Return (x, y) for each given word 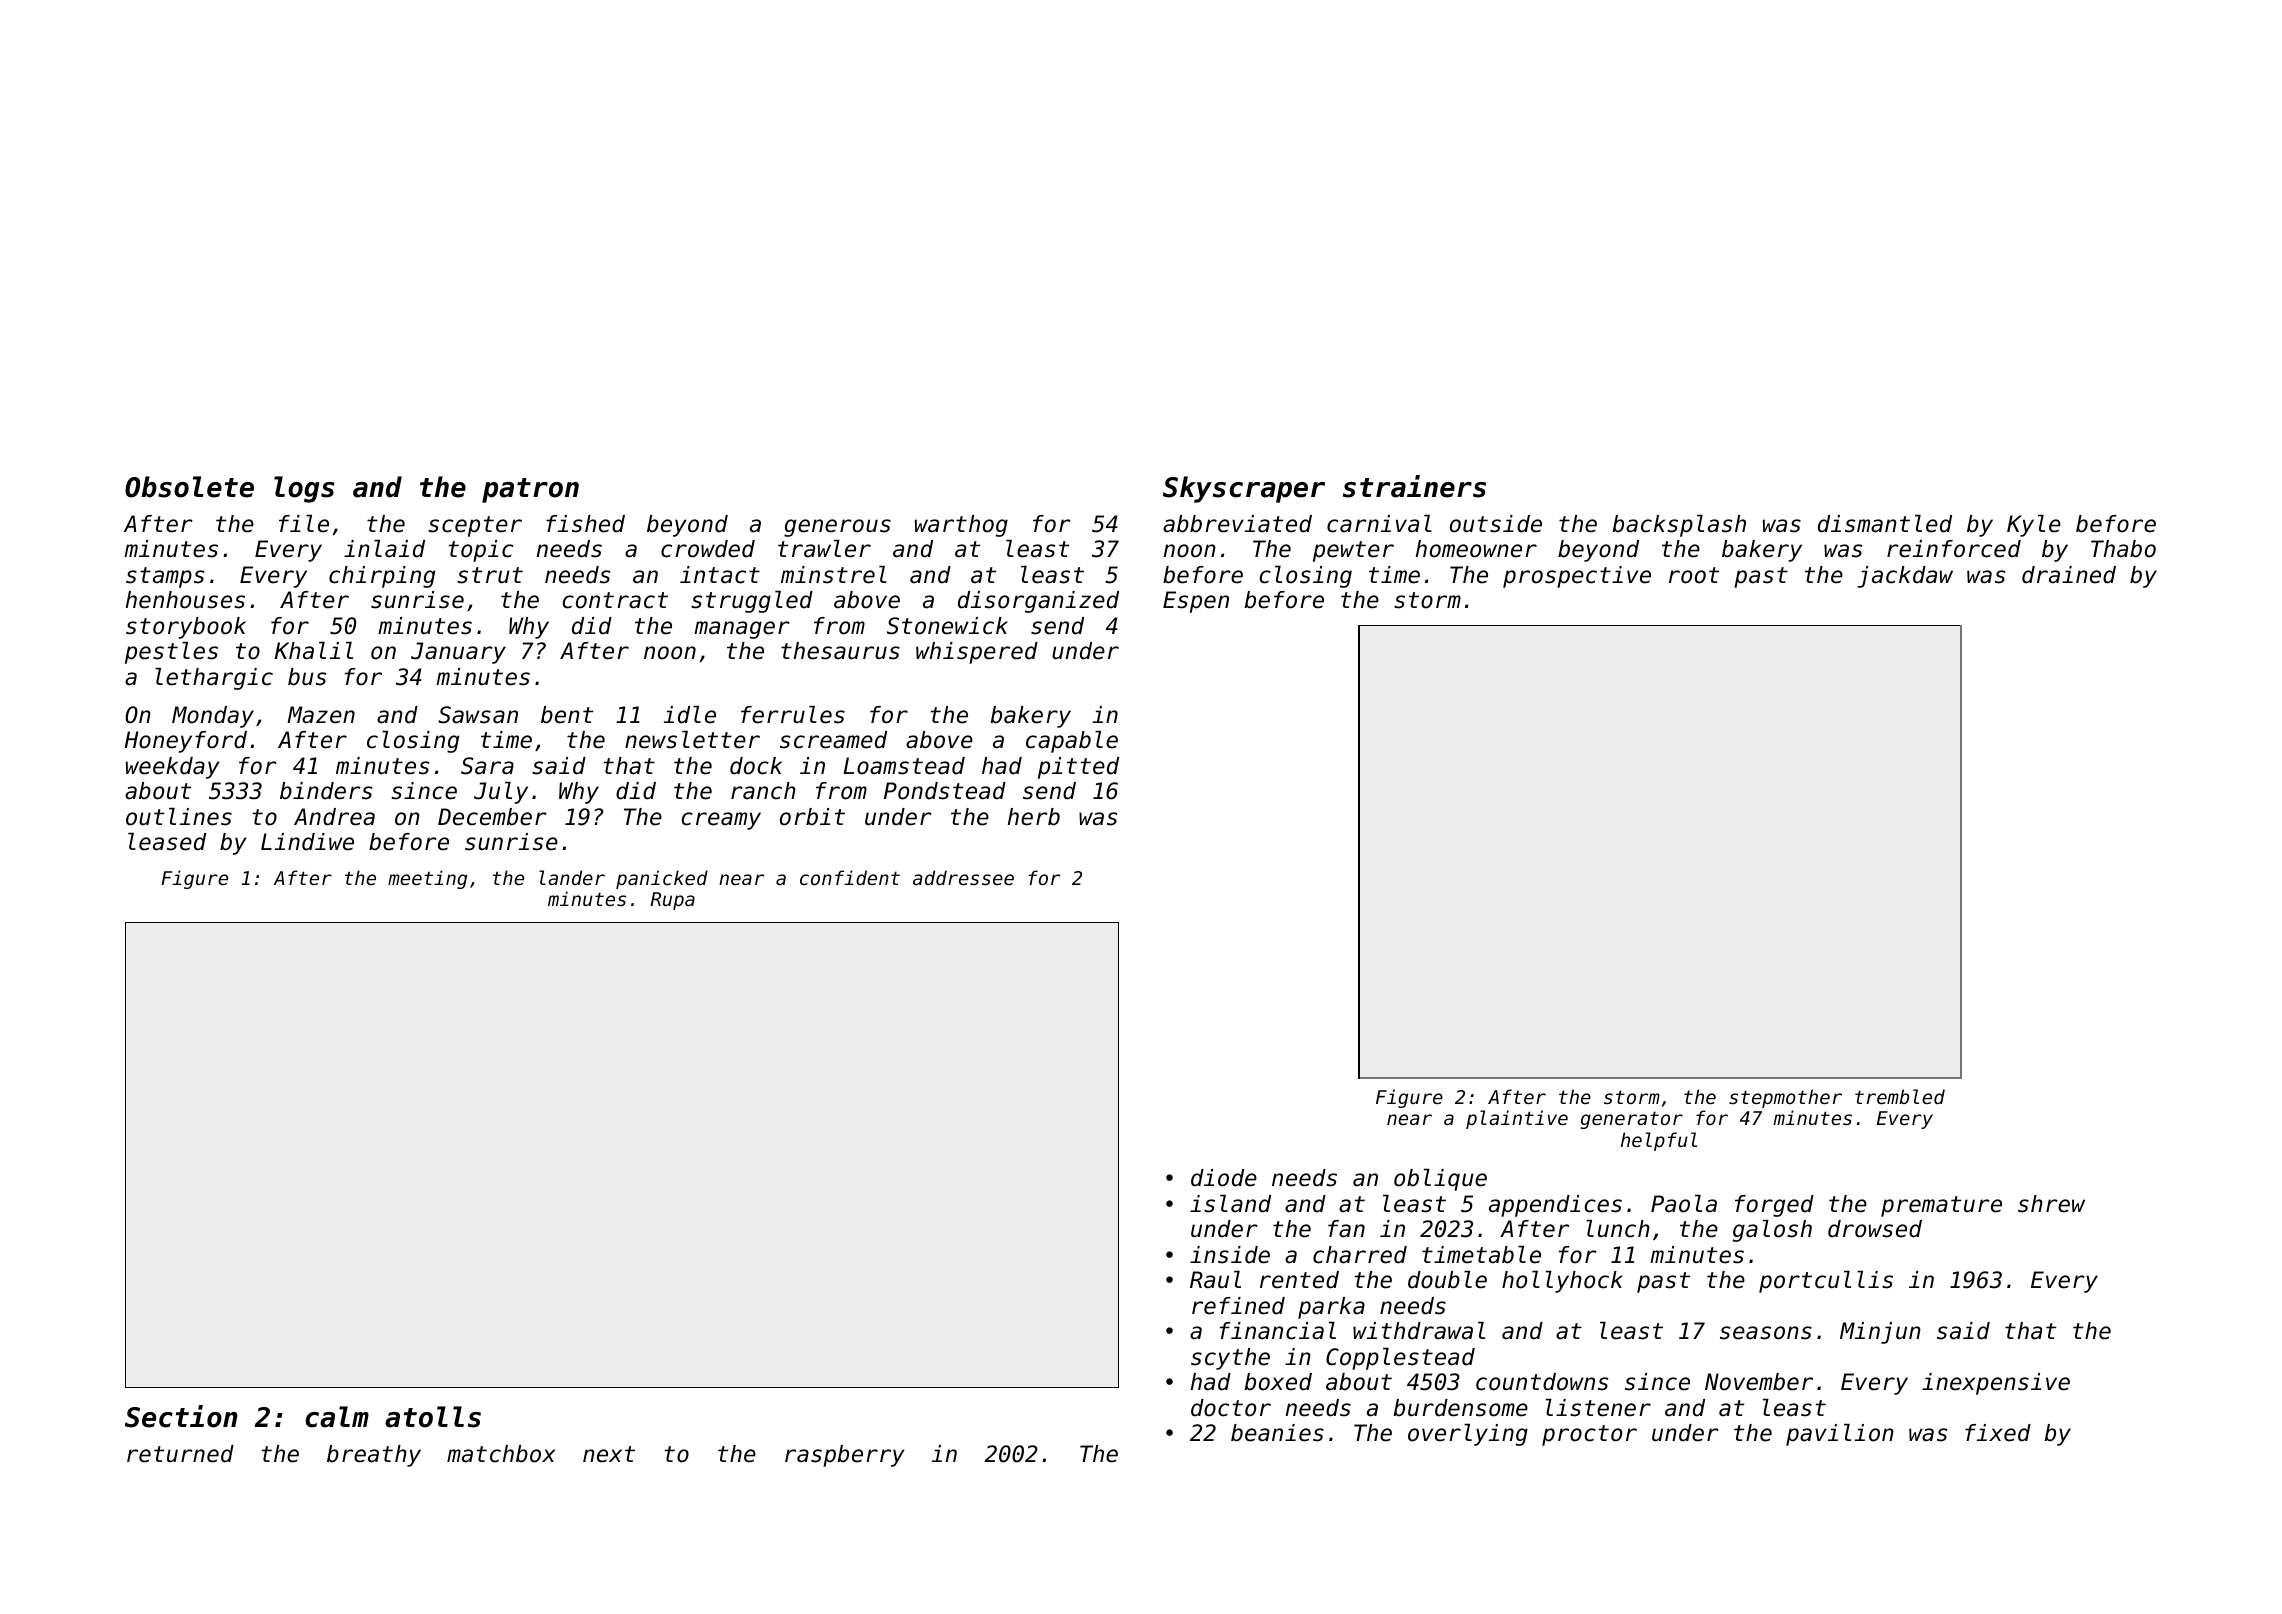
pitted (1078, 768)
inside (1230, 1255)
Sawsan (478, 715)
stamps (165, 577)
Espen (1196, 602)
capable (1072, 742)
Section (181, 1416)
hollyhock (1562, 1282)
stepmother (1785, 1098)
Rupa (672, 901)
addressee (963, 877)
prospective (1577, 577)
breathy (374, 1456)
